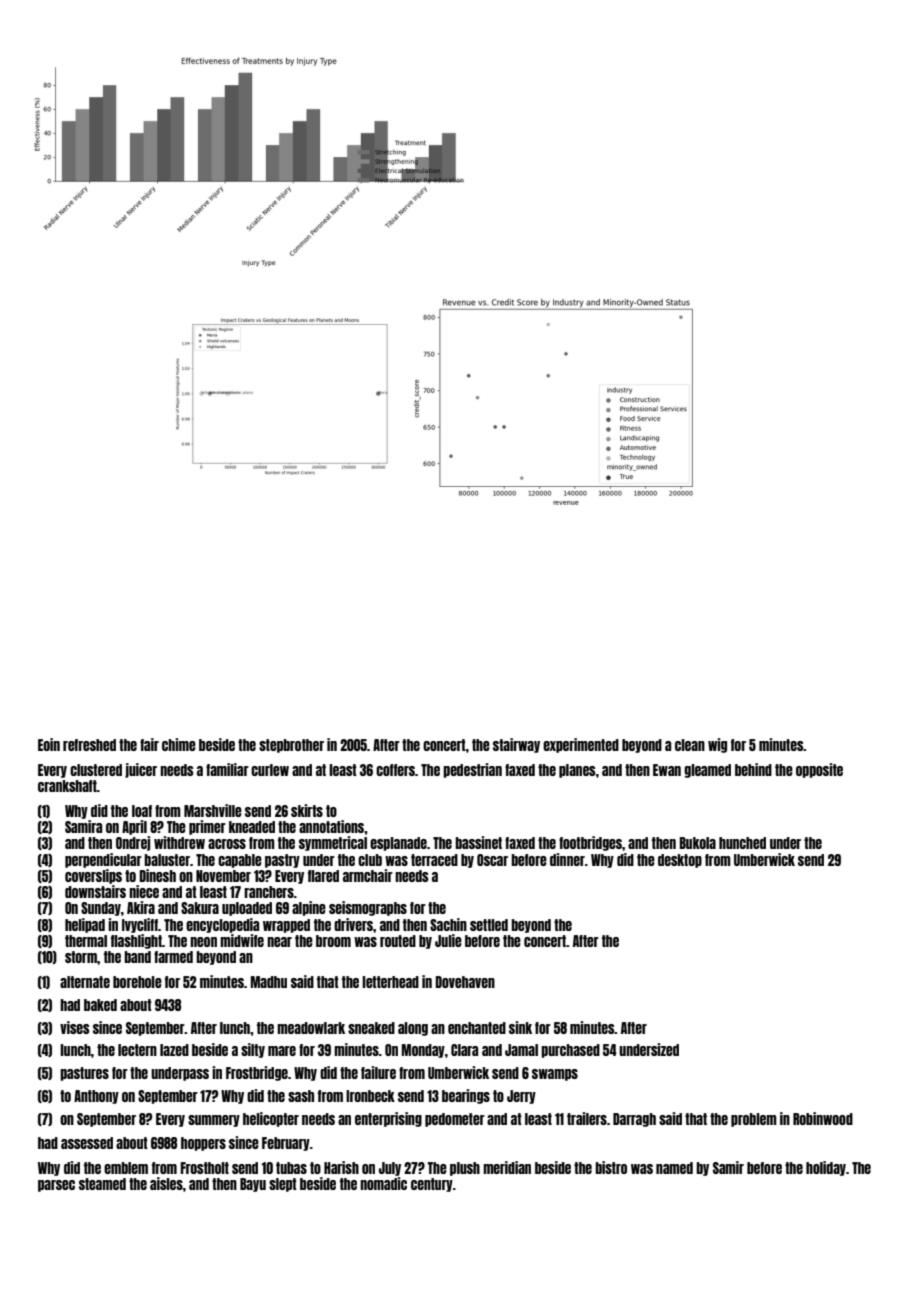 This screenshot has width=924, height=1308. I want to click on thermal, so click(86, 941).
